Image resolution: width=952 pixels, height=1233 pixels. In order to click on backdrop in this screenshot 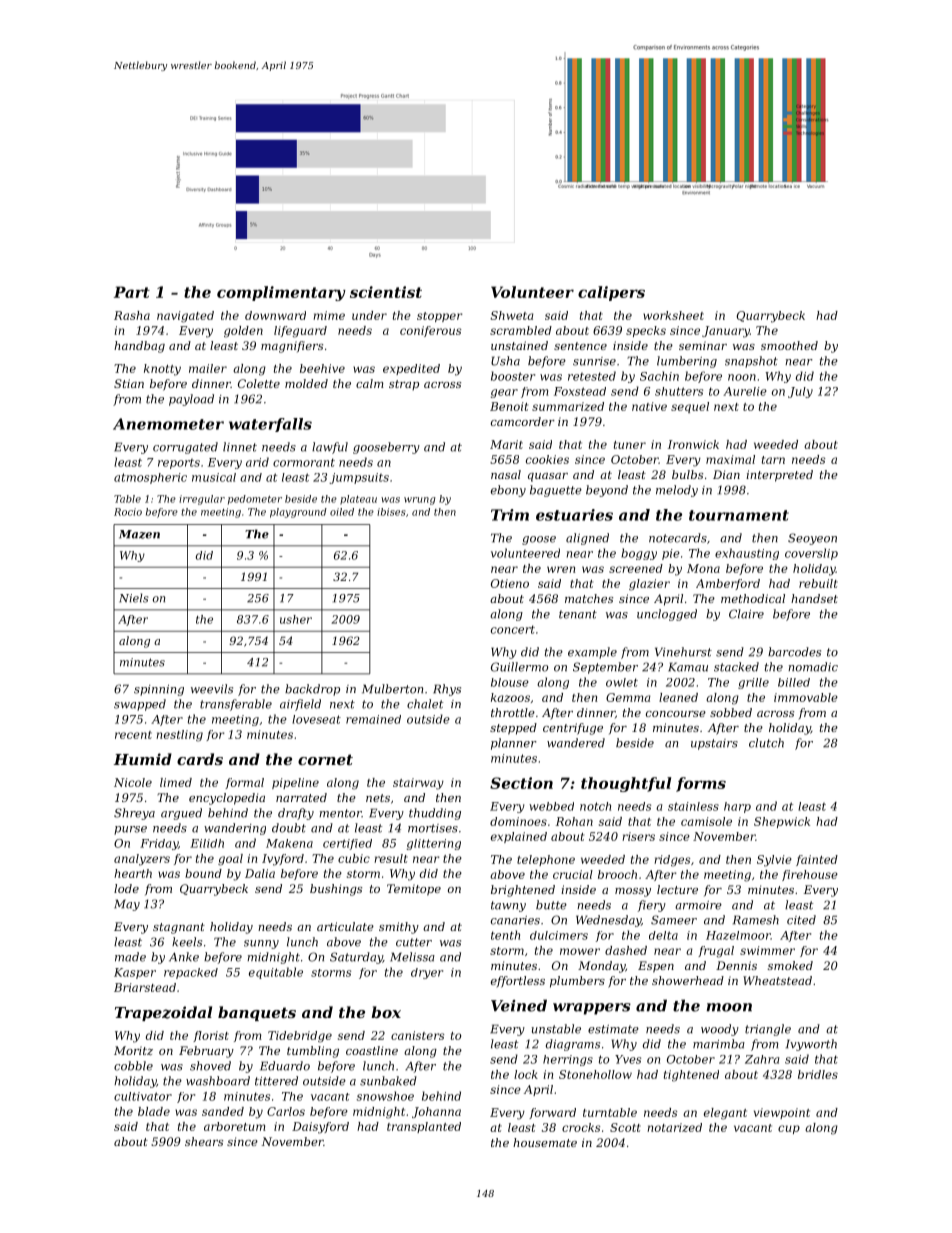, I will do `click(312, 690)`.
